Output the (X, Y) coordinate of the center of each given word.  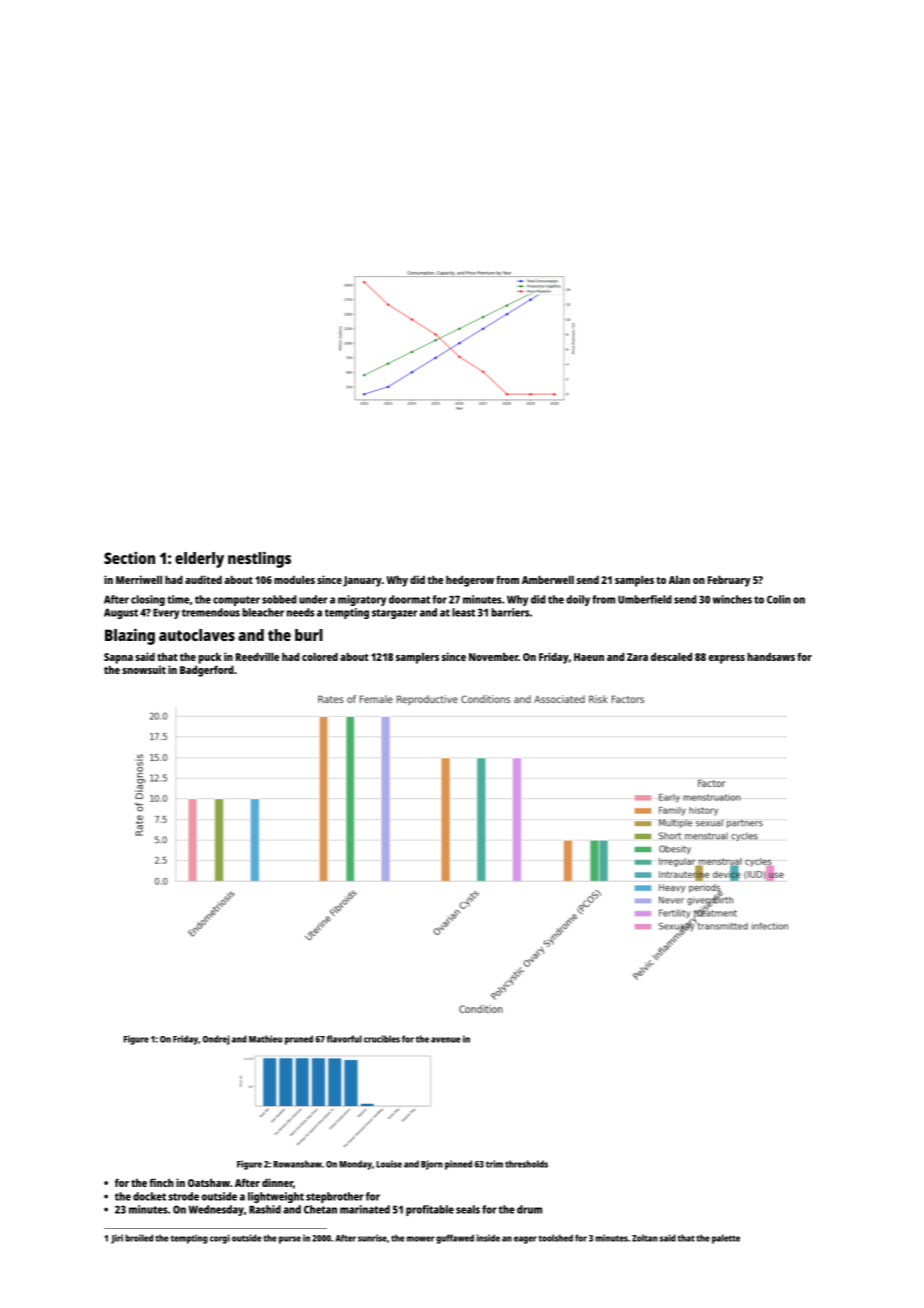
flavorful (344, 1039)
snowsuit (144, 669)
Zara (637, 657)
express (727, 659)
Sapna (118, 658)
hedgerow (470, 581)
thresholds (526, 1164)
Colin (779, 599)
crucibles (382, 1039)
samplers (417, 658)
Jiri (117, 1239)
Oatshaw (209, 1182)
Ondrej (216, 1040)
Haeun (589, 657)
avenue (446, 1040)
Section (129, 557)
